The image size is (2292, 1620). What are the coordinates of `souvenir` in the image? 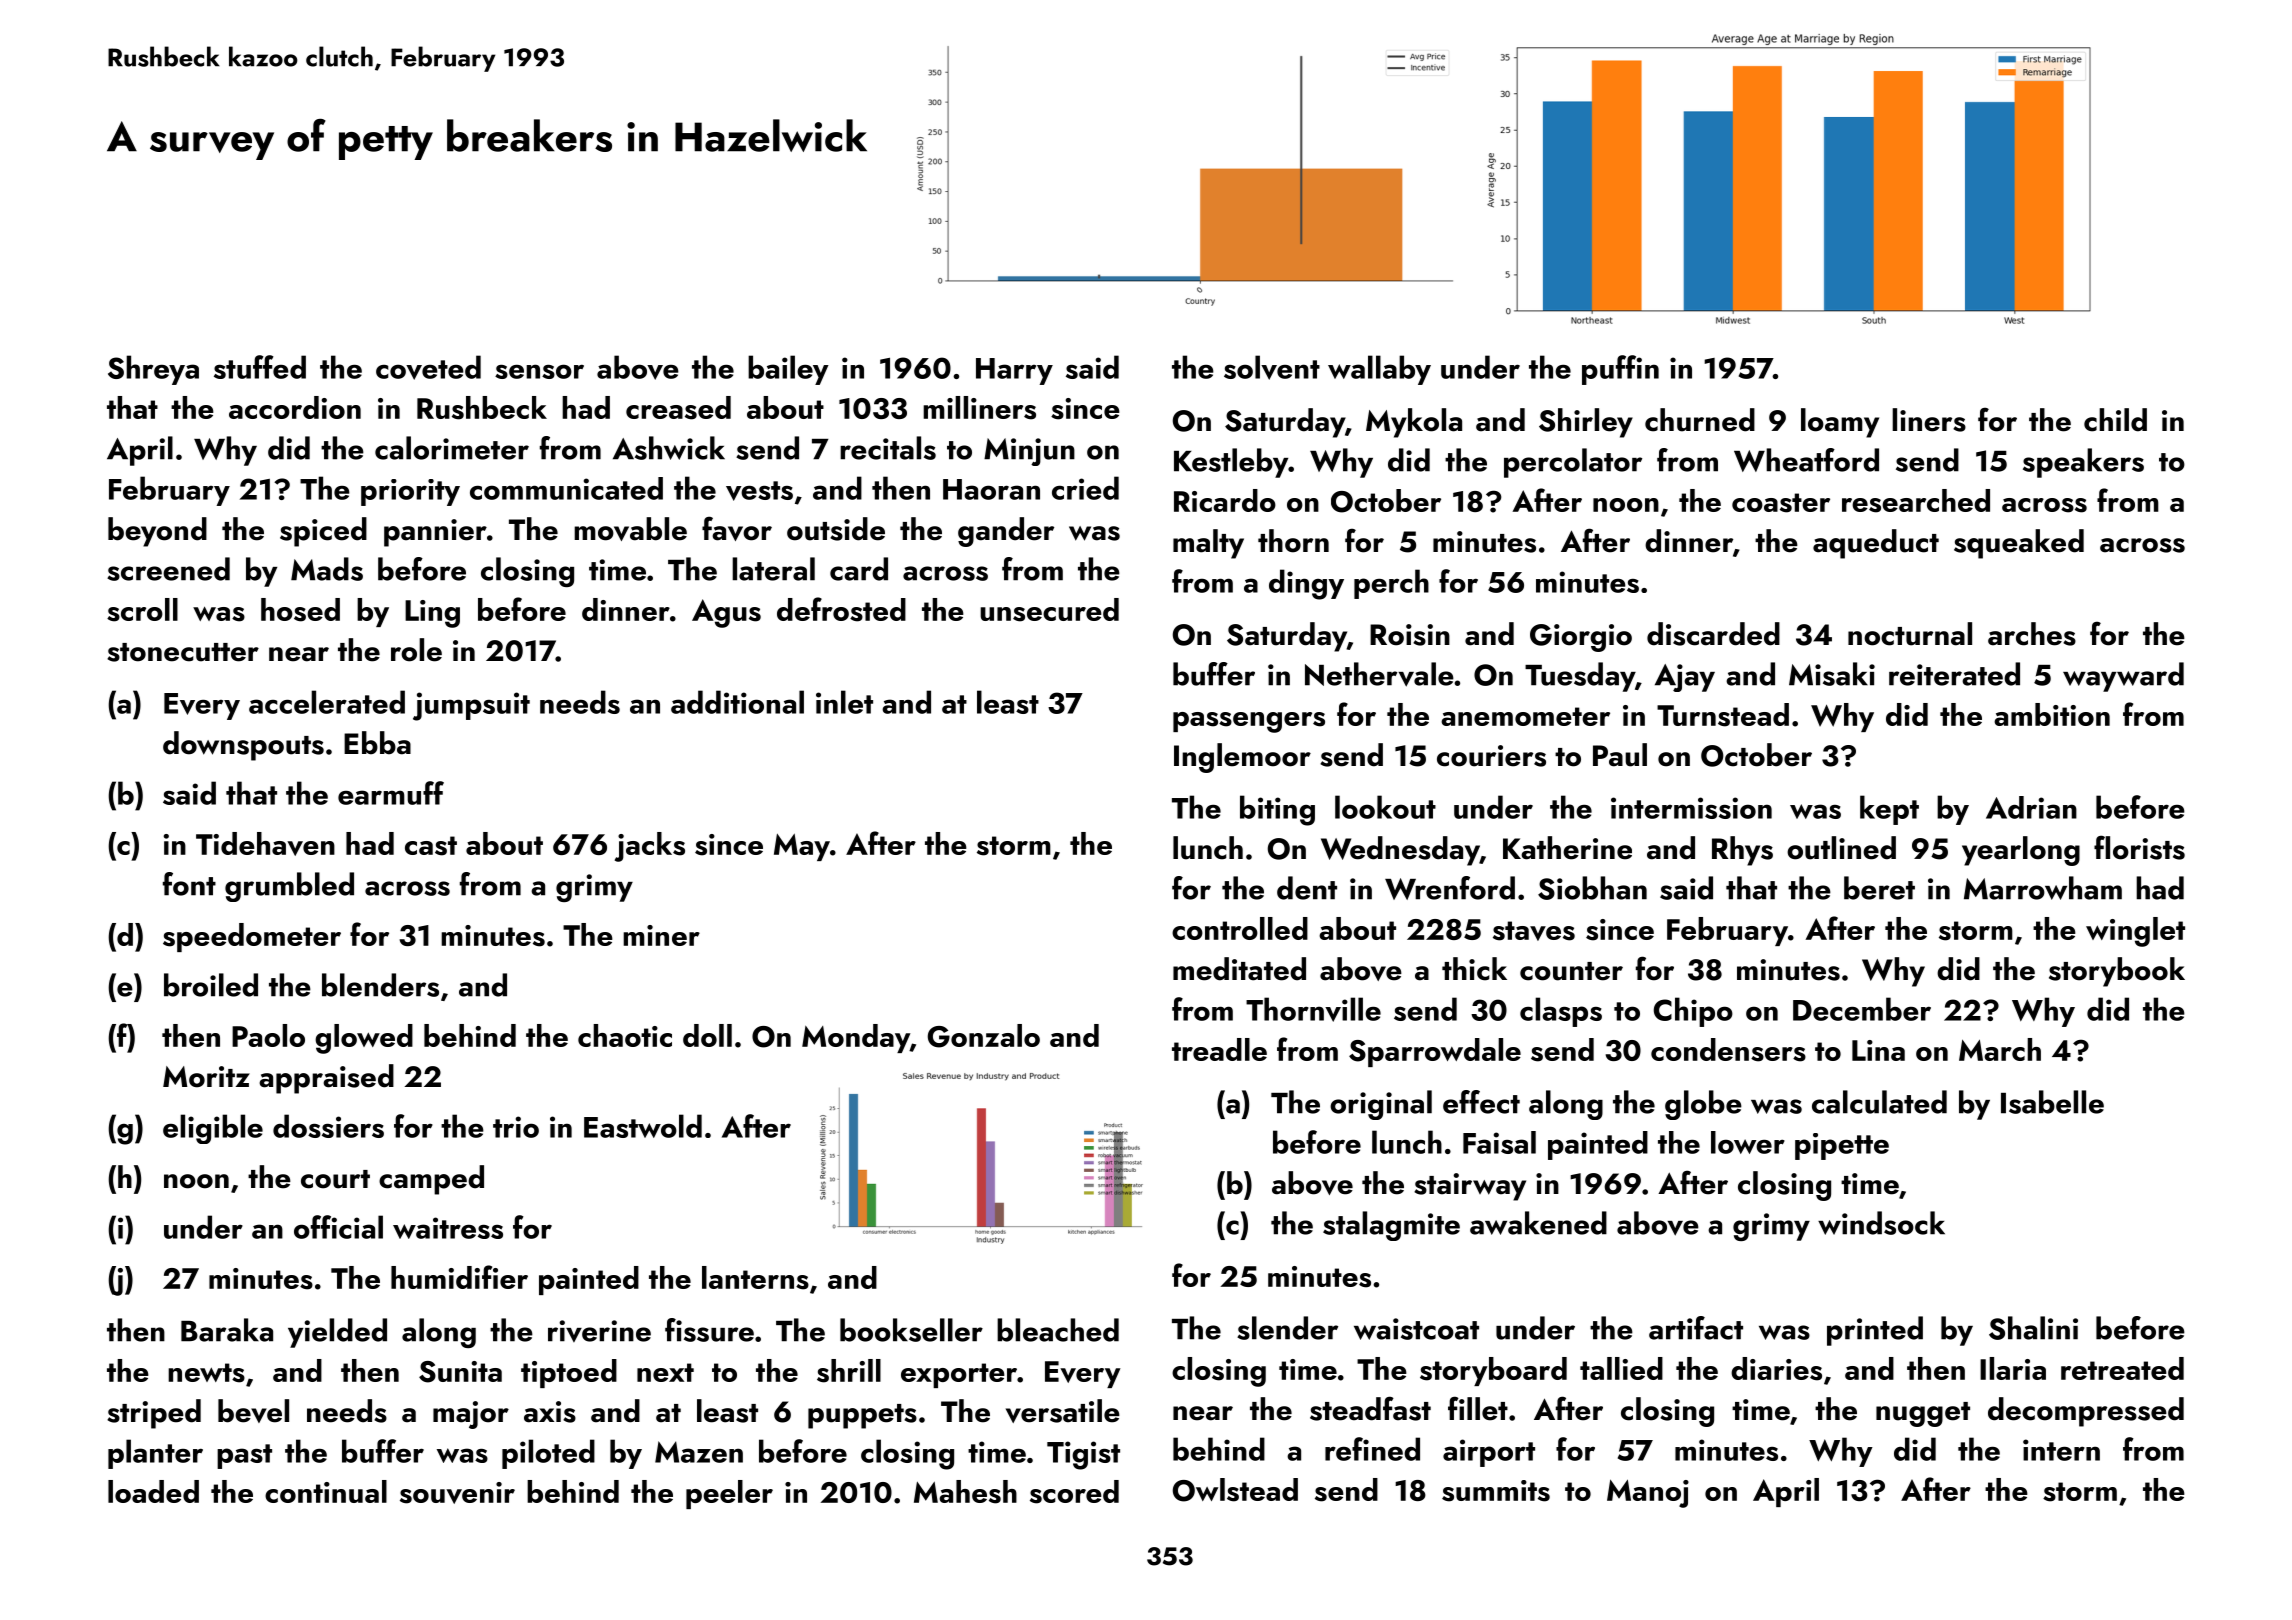 It's located at (457, 1493).
